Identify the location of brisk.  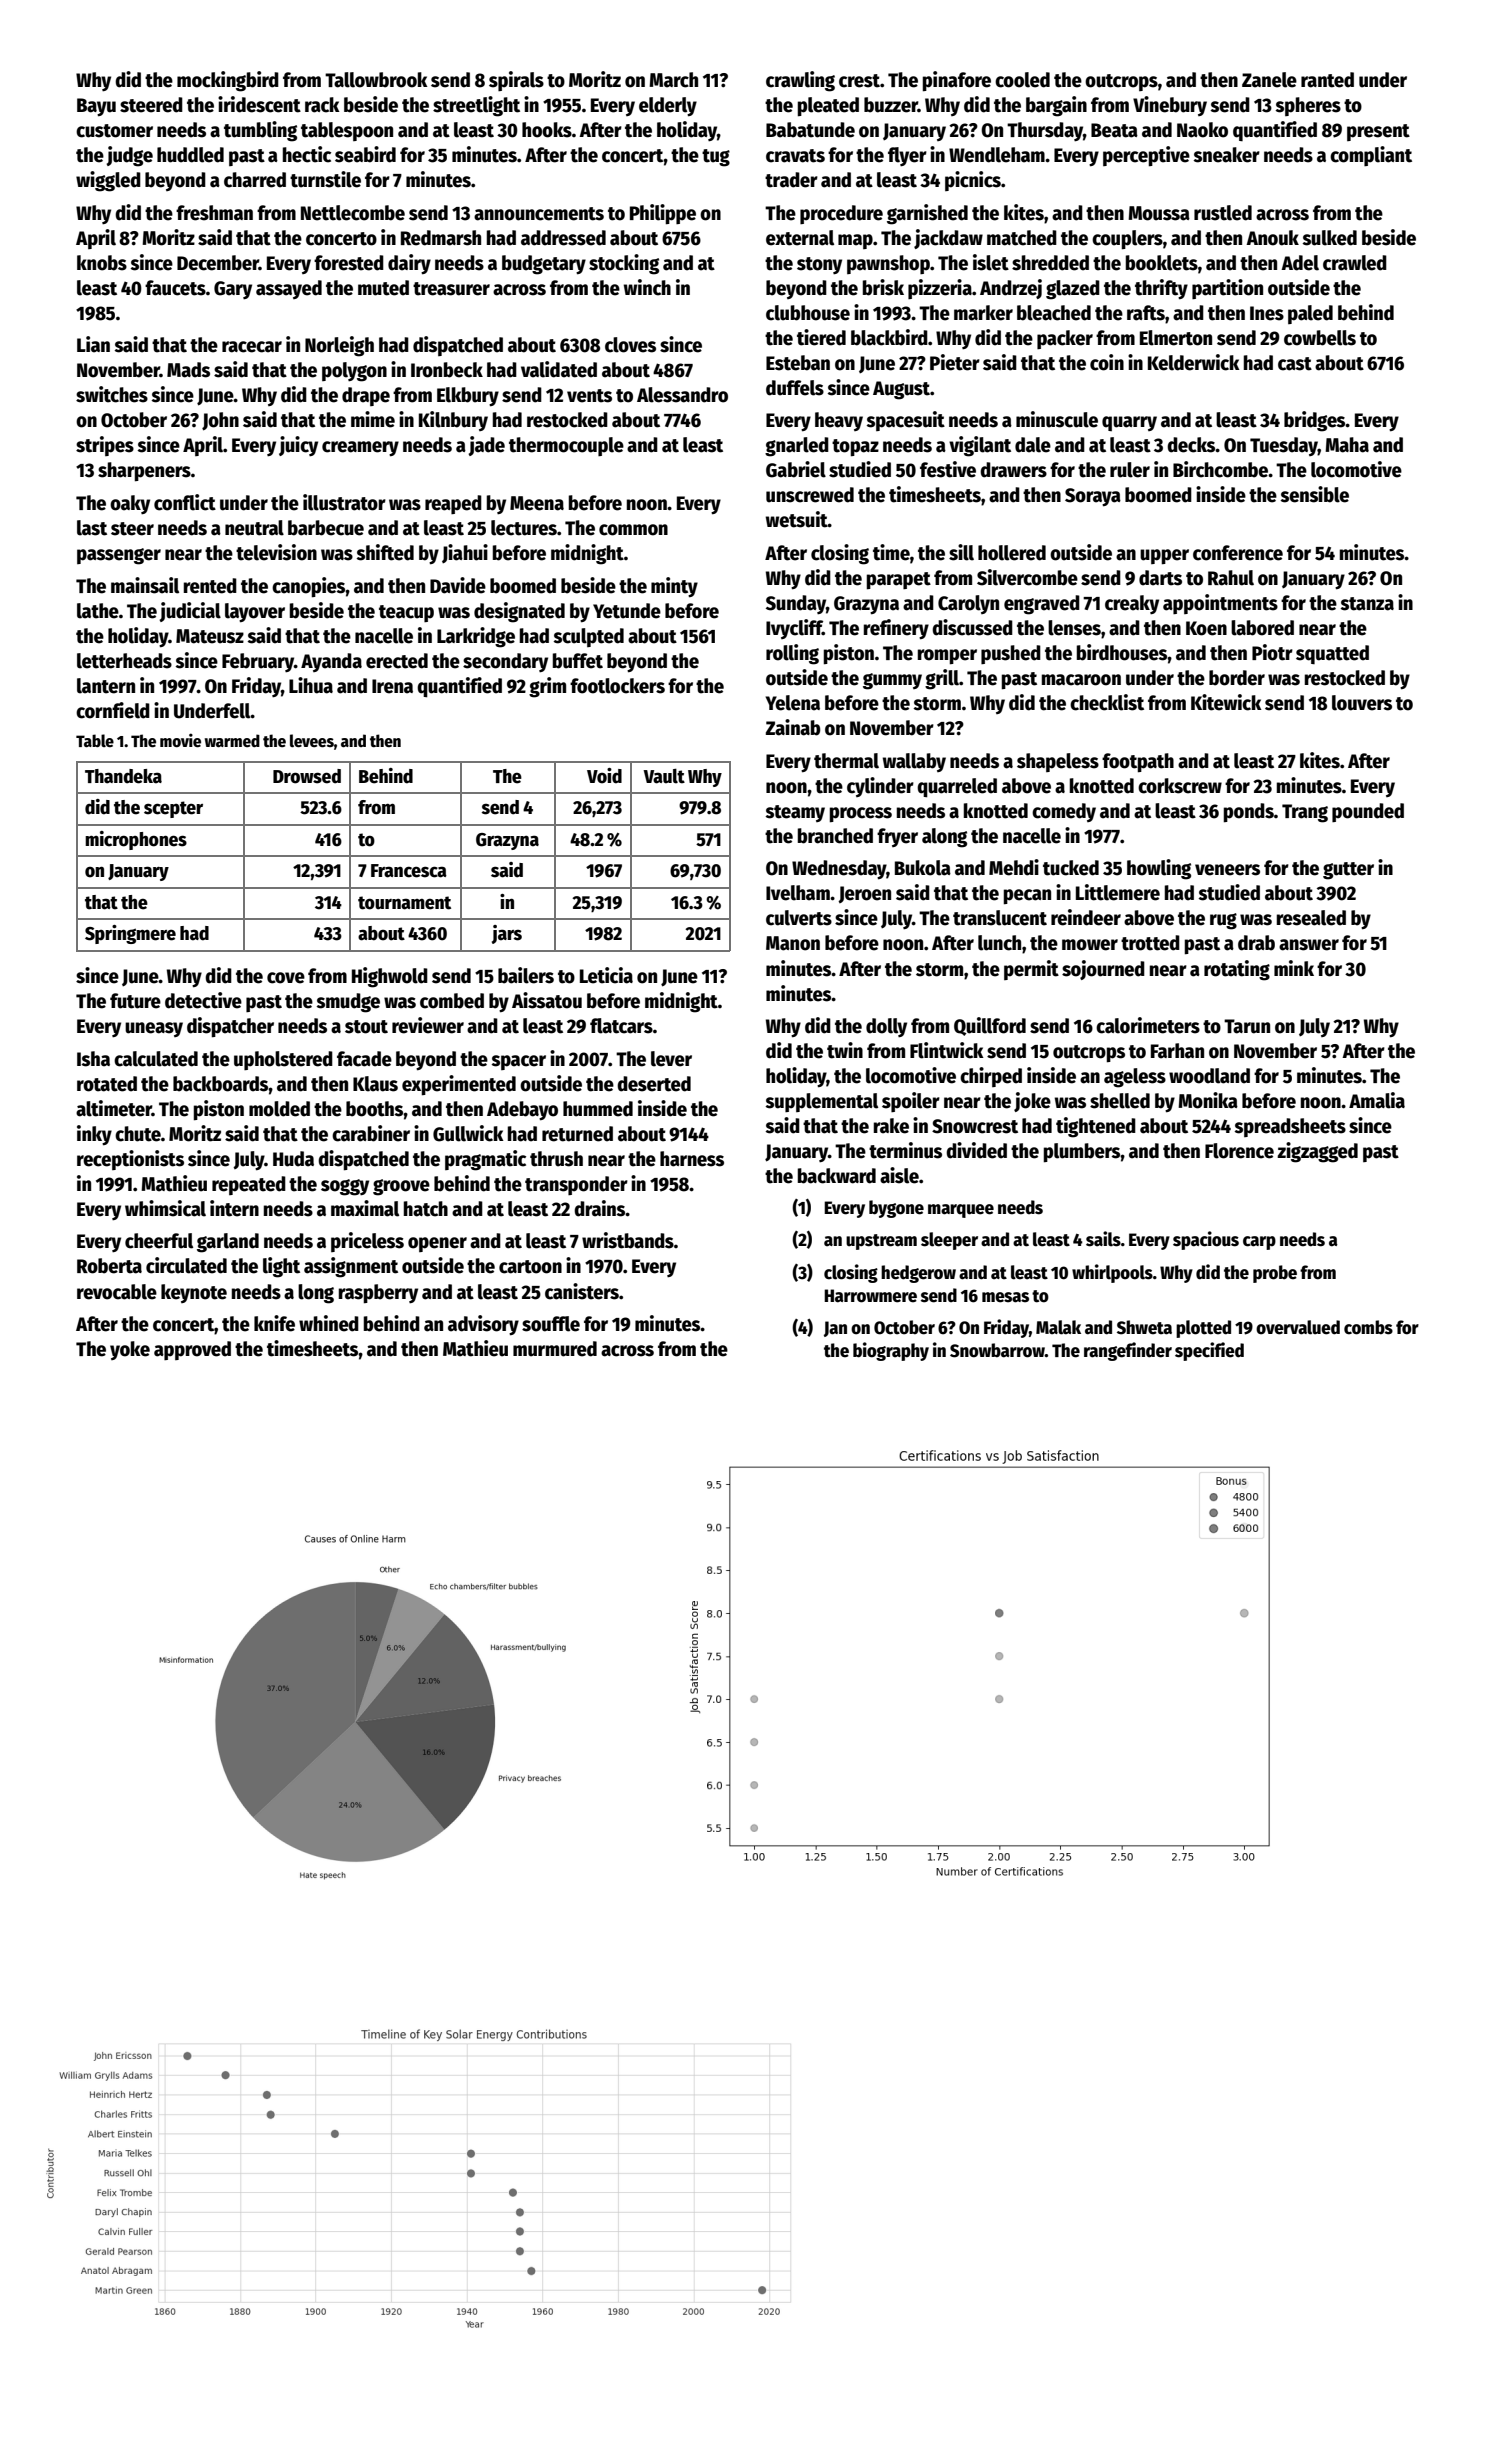
(883, 287).
